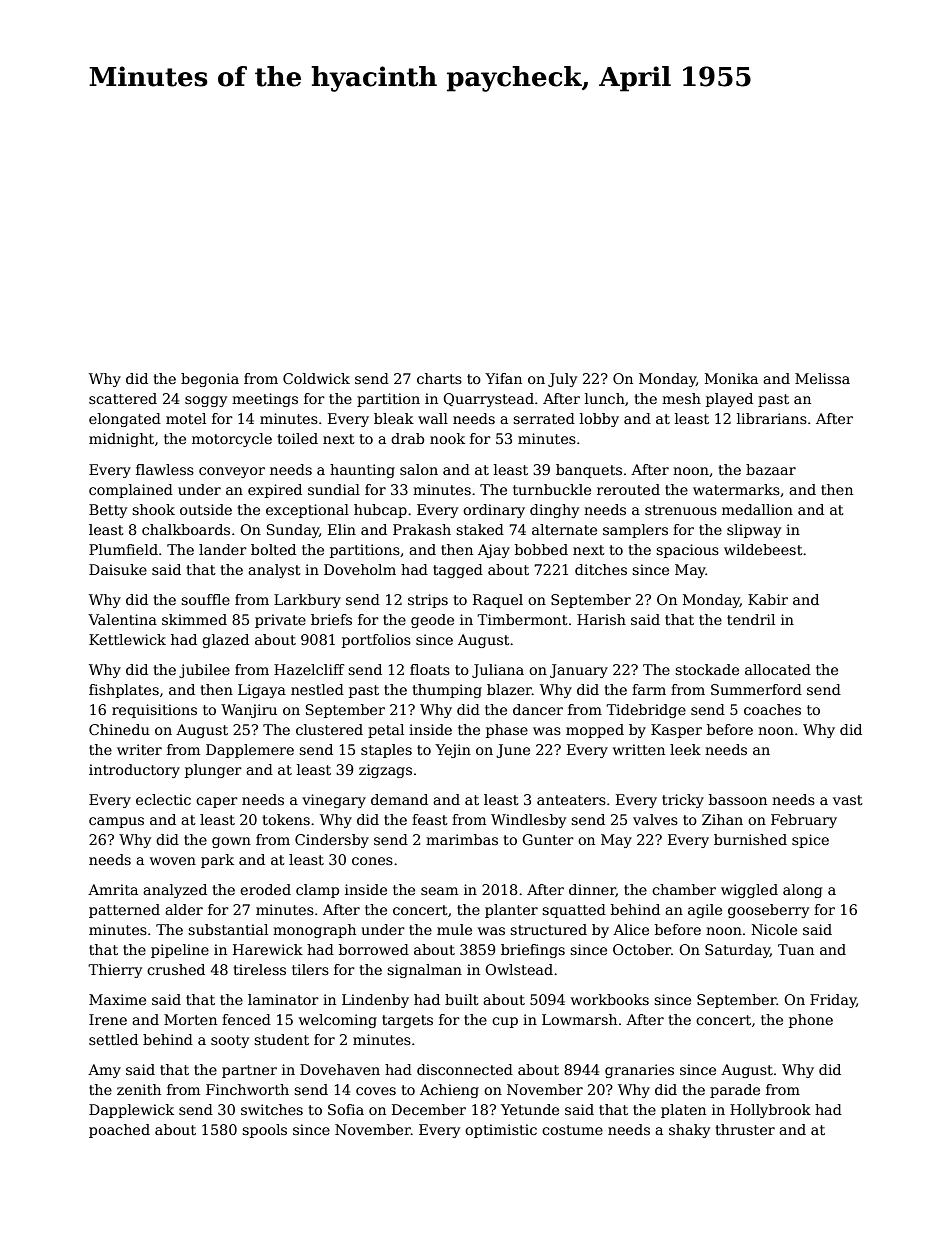  What do you see at coordinates (374, 949) in the screenshot?
I see `borrowed` at bounding box center [374, 949].
